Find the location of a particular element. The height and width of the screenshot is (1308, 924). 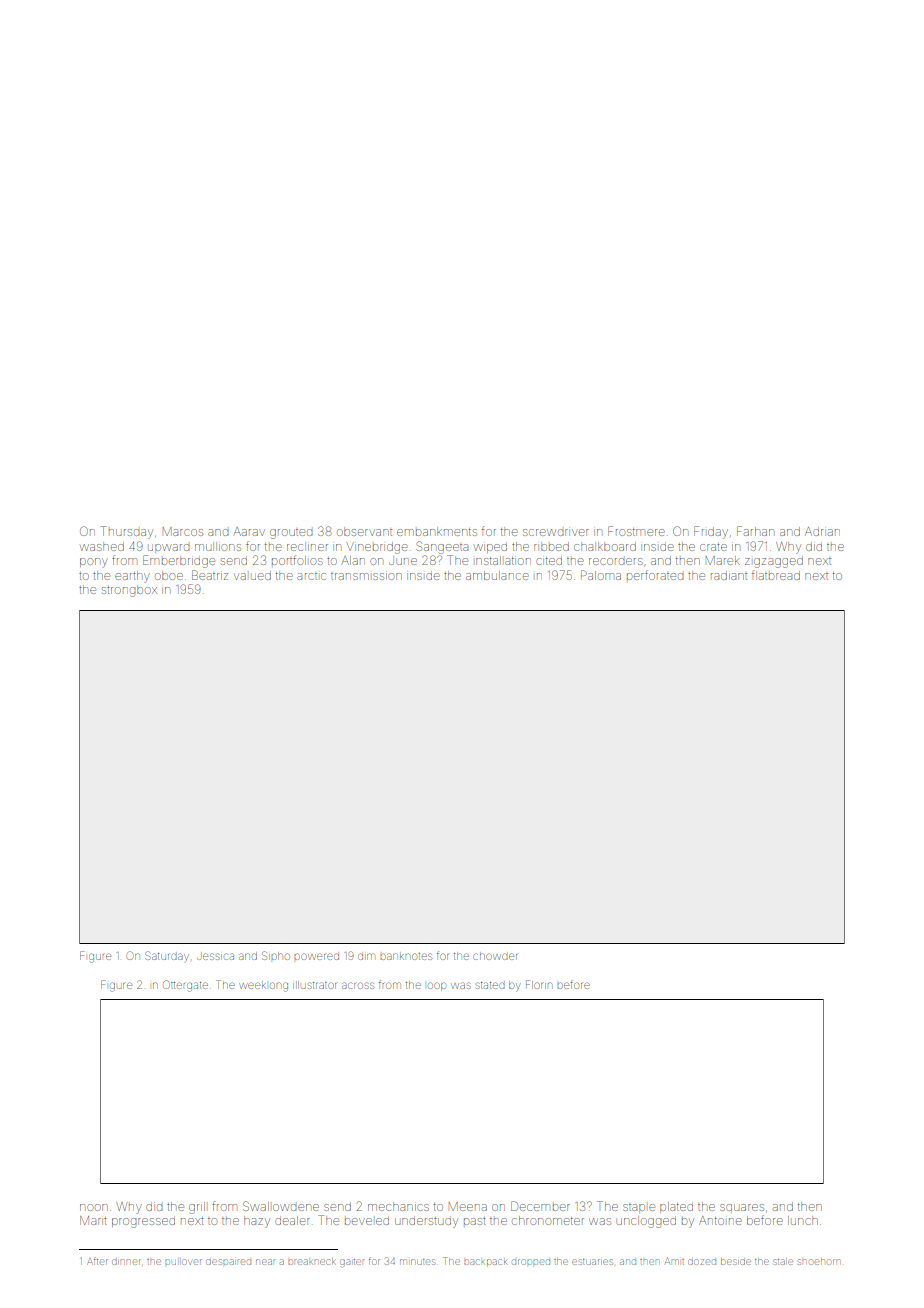

strongbox is located at coordinates (129, 591).
